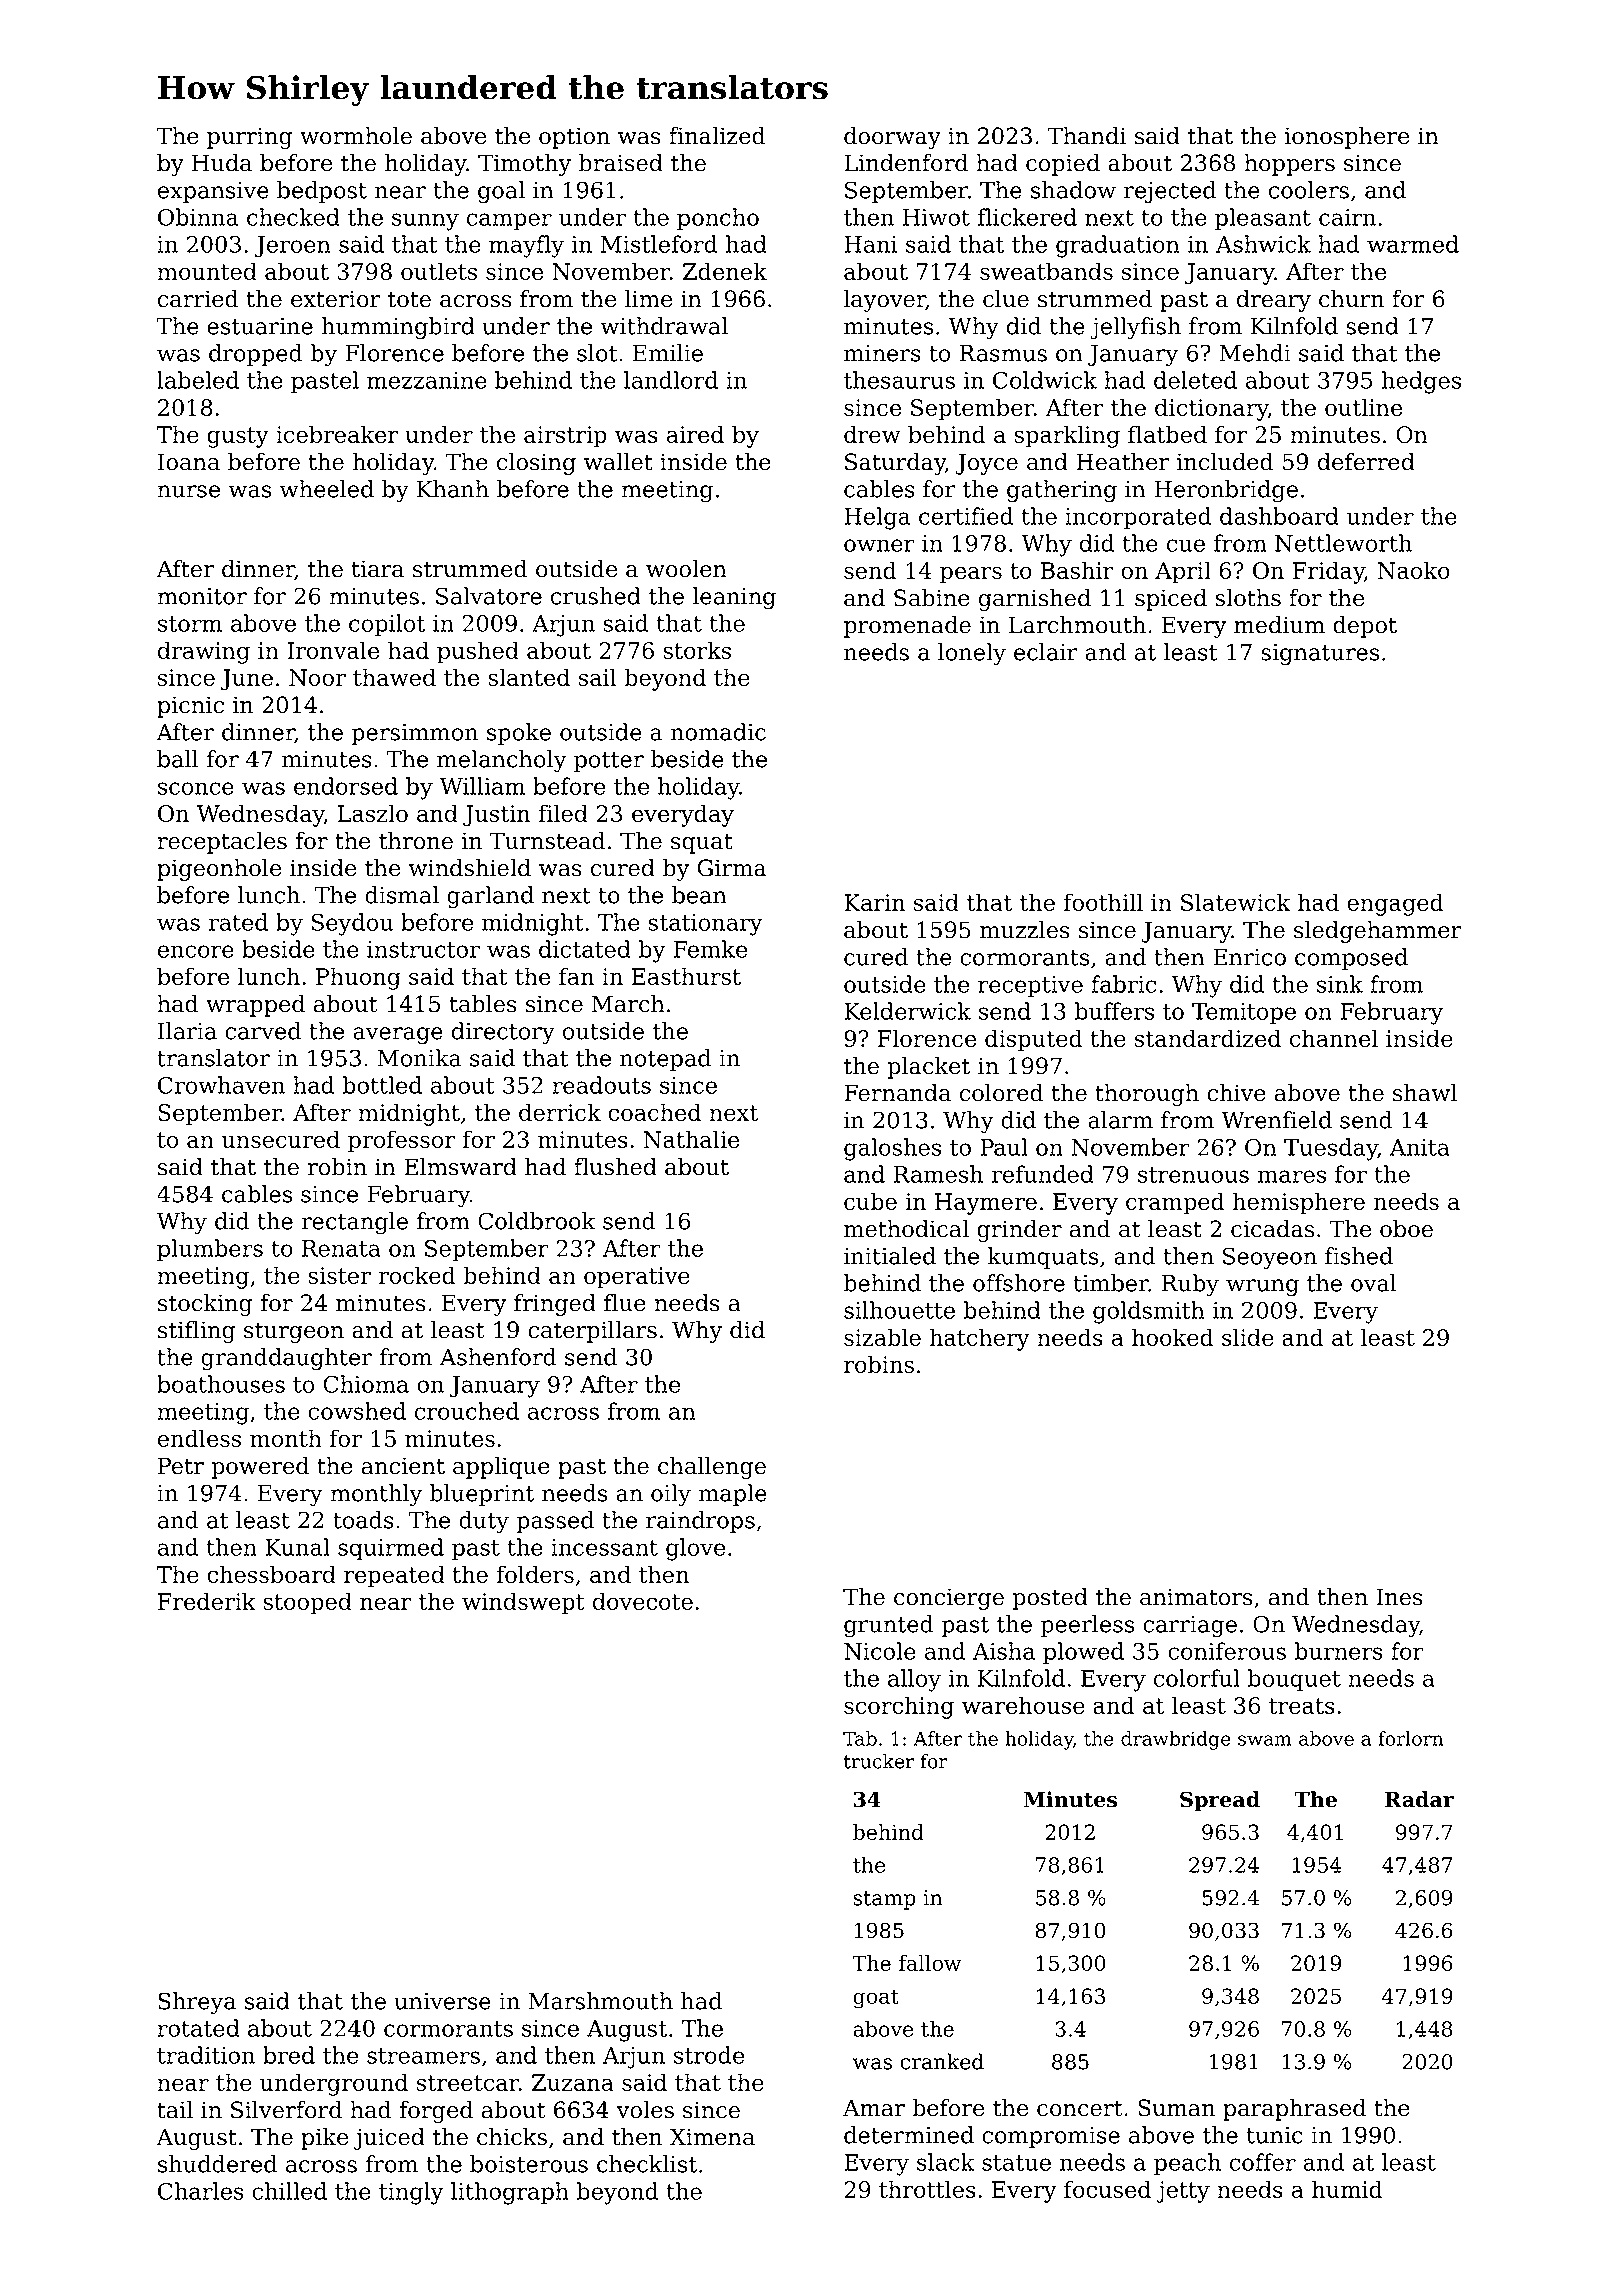 The height and width of the screenshot is (2292, 1620). What do you see at coordinates (927, 2189) in the screenshot?
I see `throttles` at bounding box center [927, 2189].
